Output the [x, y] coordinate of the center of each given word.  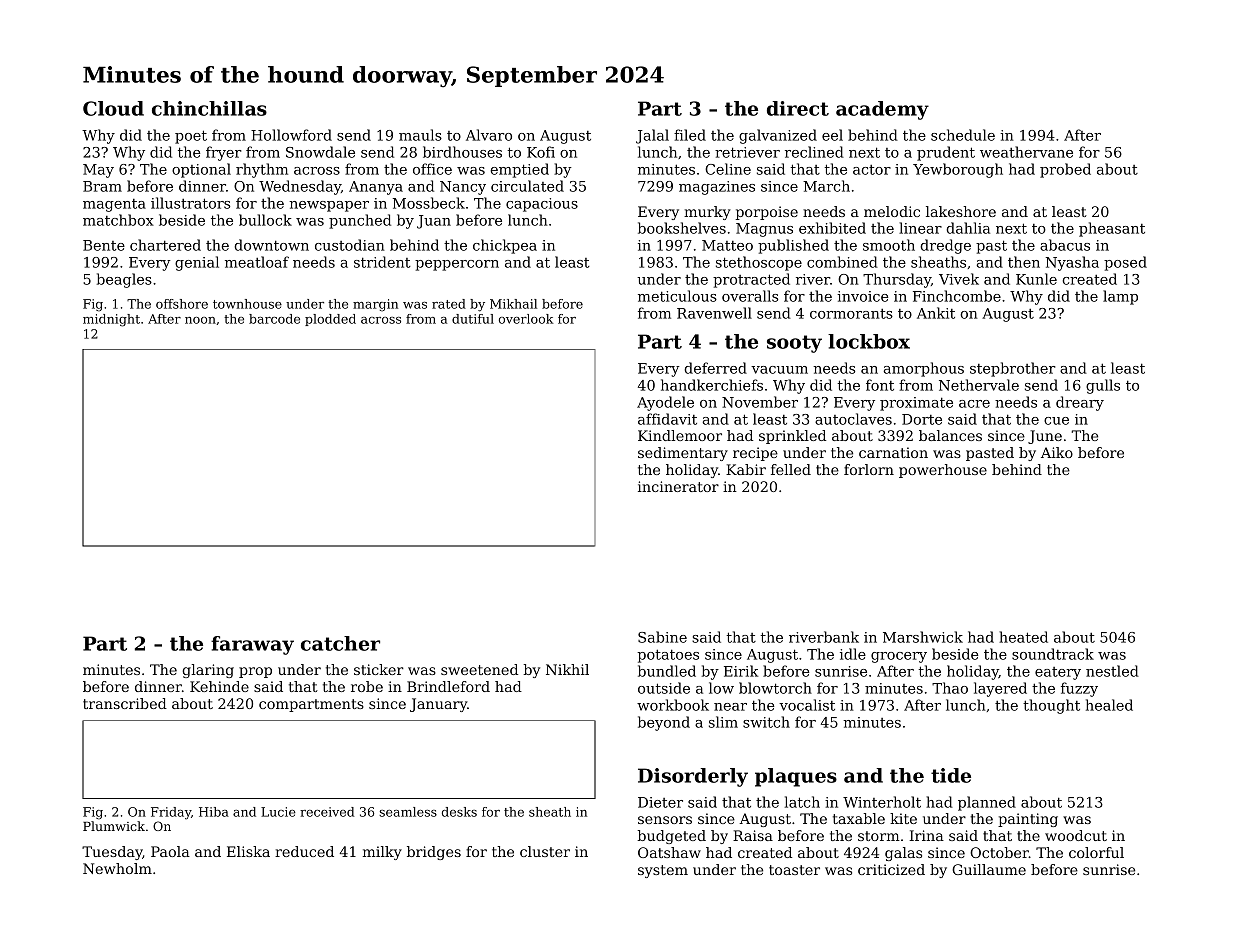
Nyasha [1072, 263]
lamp [1120, 297]
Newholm [117, 868]
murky [707, 213]
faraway [252, 645]
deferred [715, 368]
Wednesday [300, 187]
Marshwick [923, 637]
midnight [111, 320]
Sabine [662, 637]
